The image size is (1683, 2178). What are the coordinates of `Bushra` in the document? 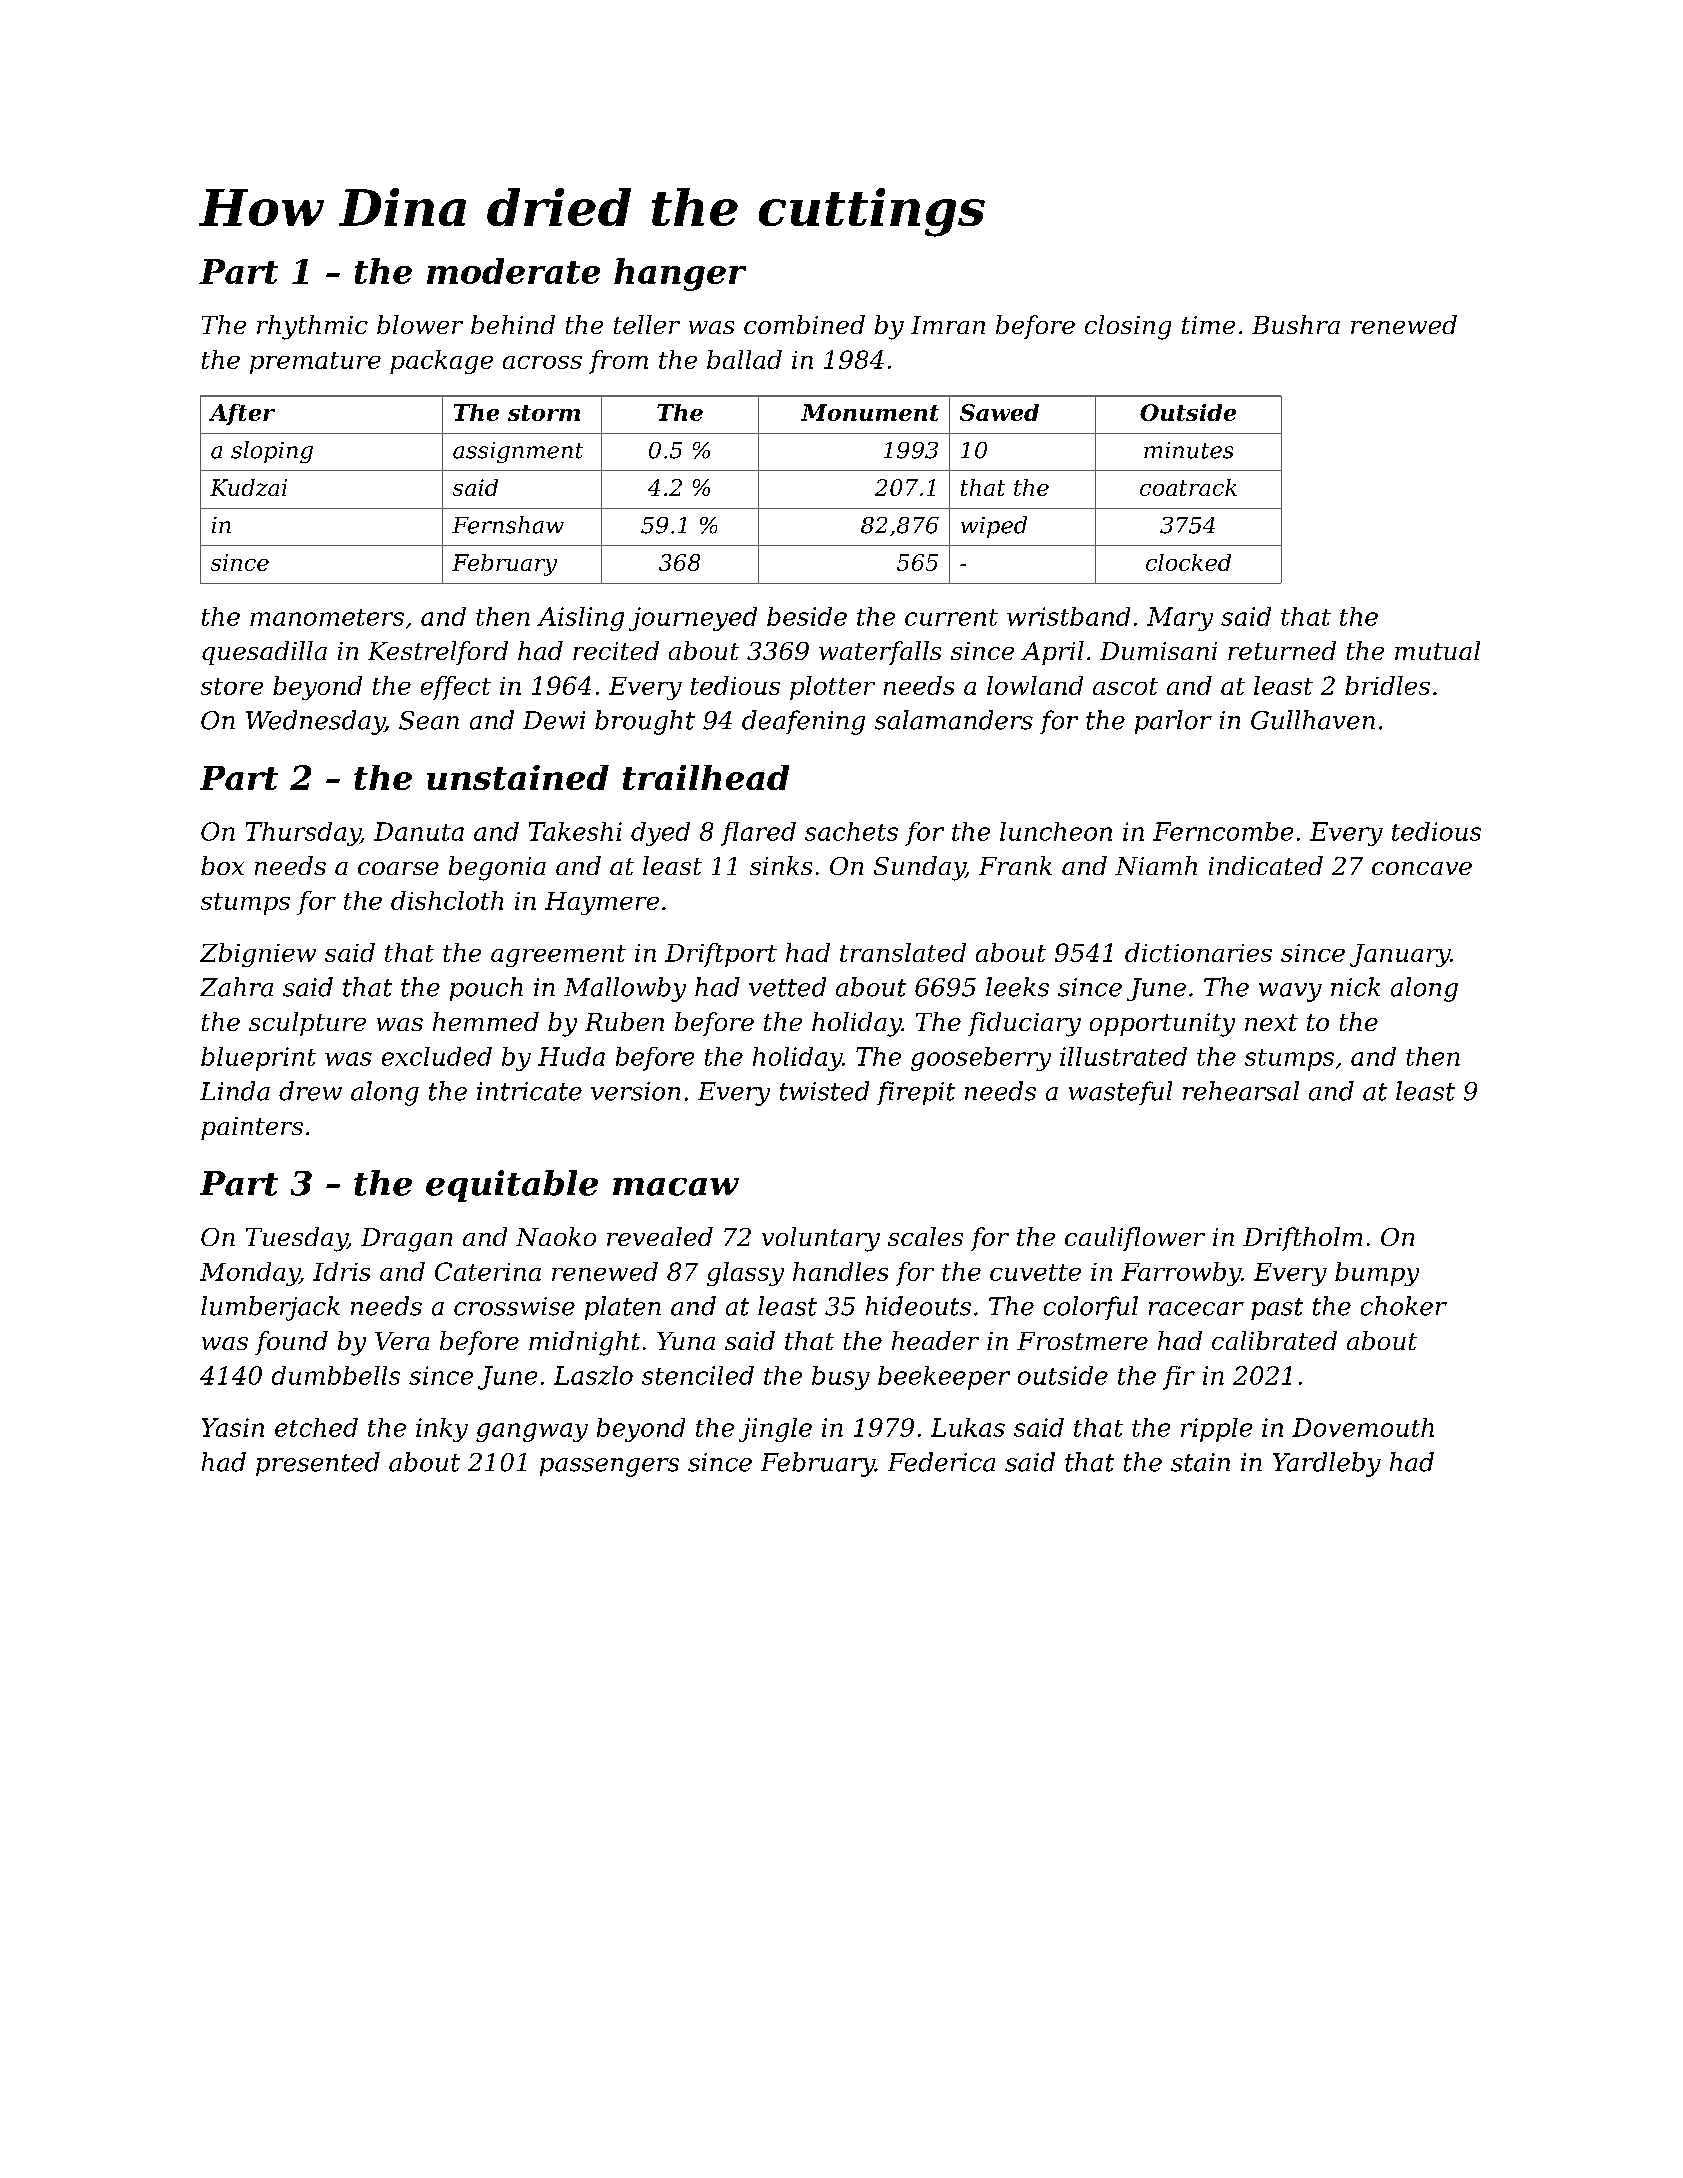 It's located at (1296, 324).
